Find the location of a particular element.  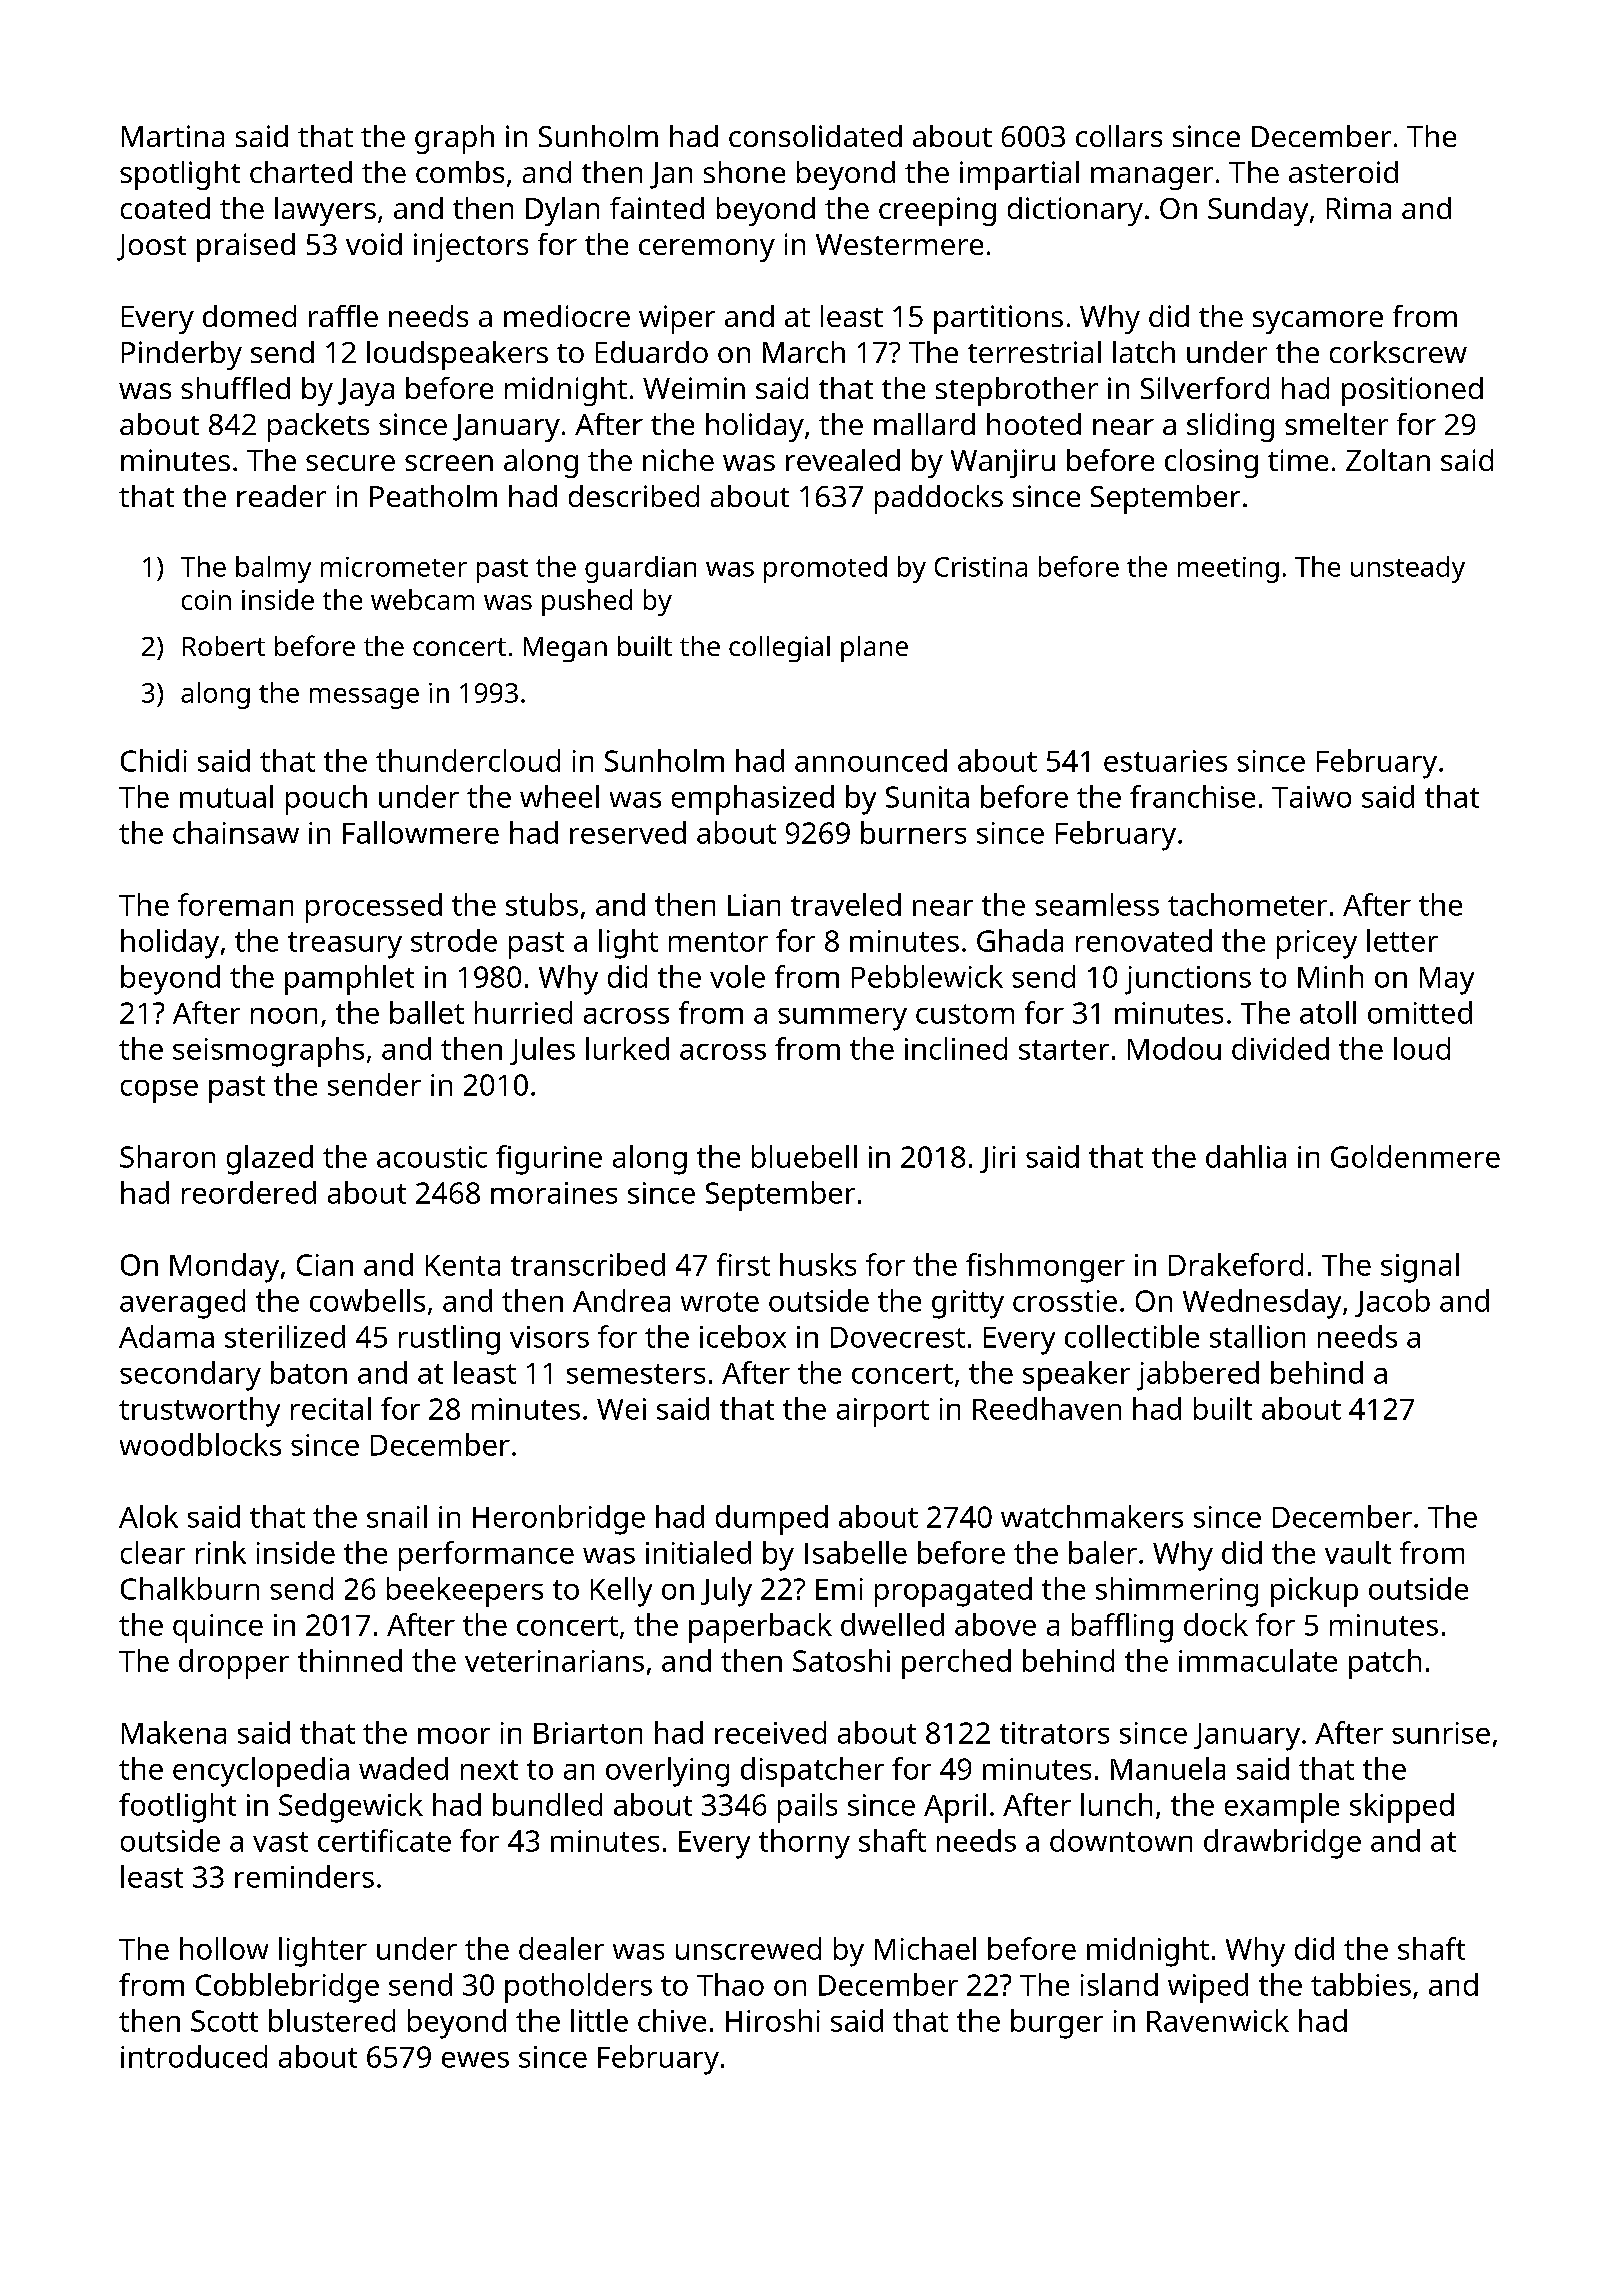

blustered is located at coordinates (332, 2020).
